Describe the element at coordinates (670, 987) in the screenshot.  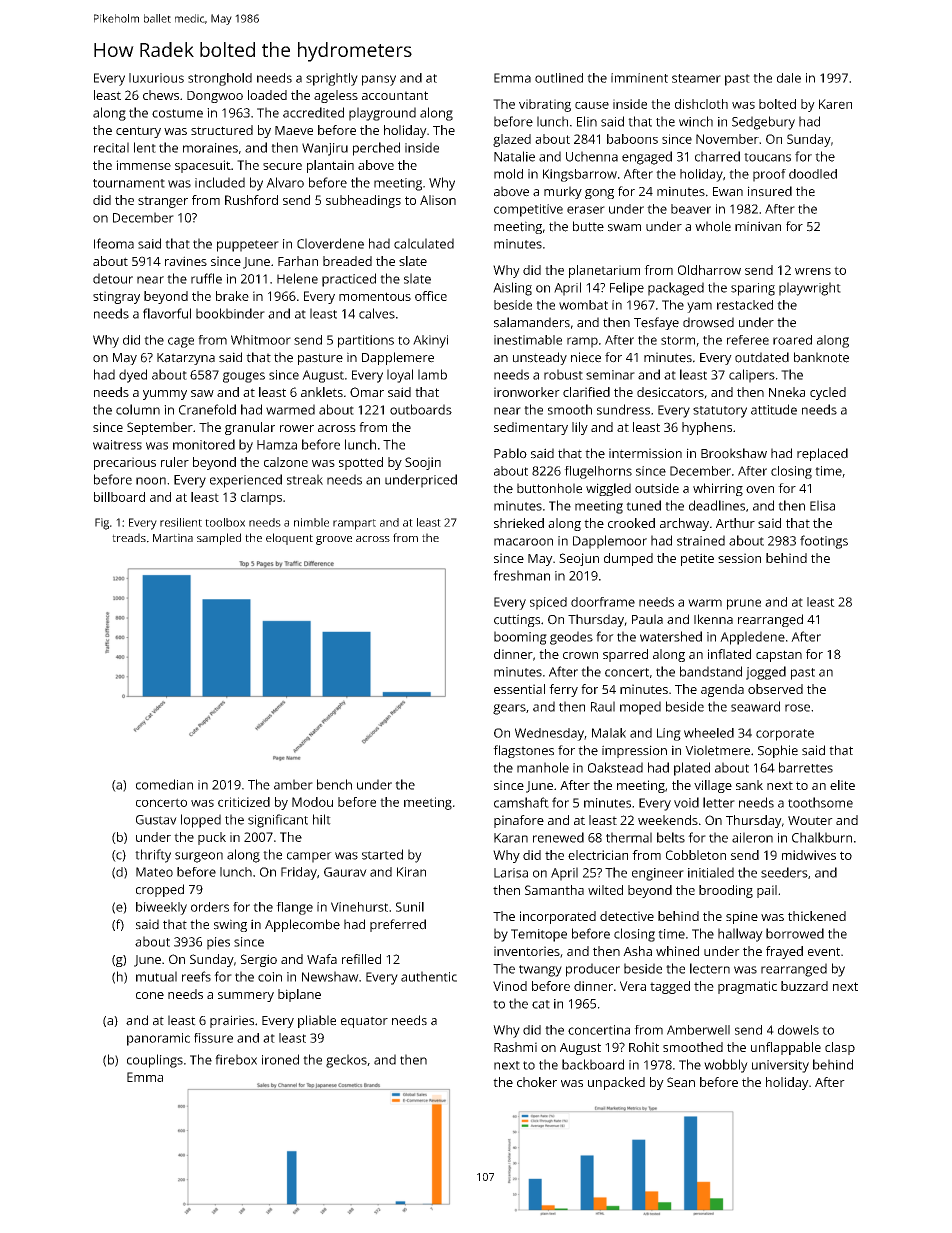
I see `tagged` at that location.
